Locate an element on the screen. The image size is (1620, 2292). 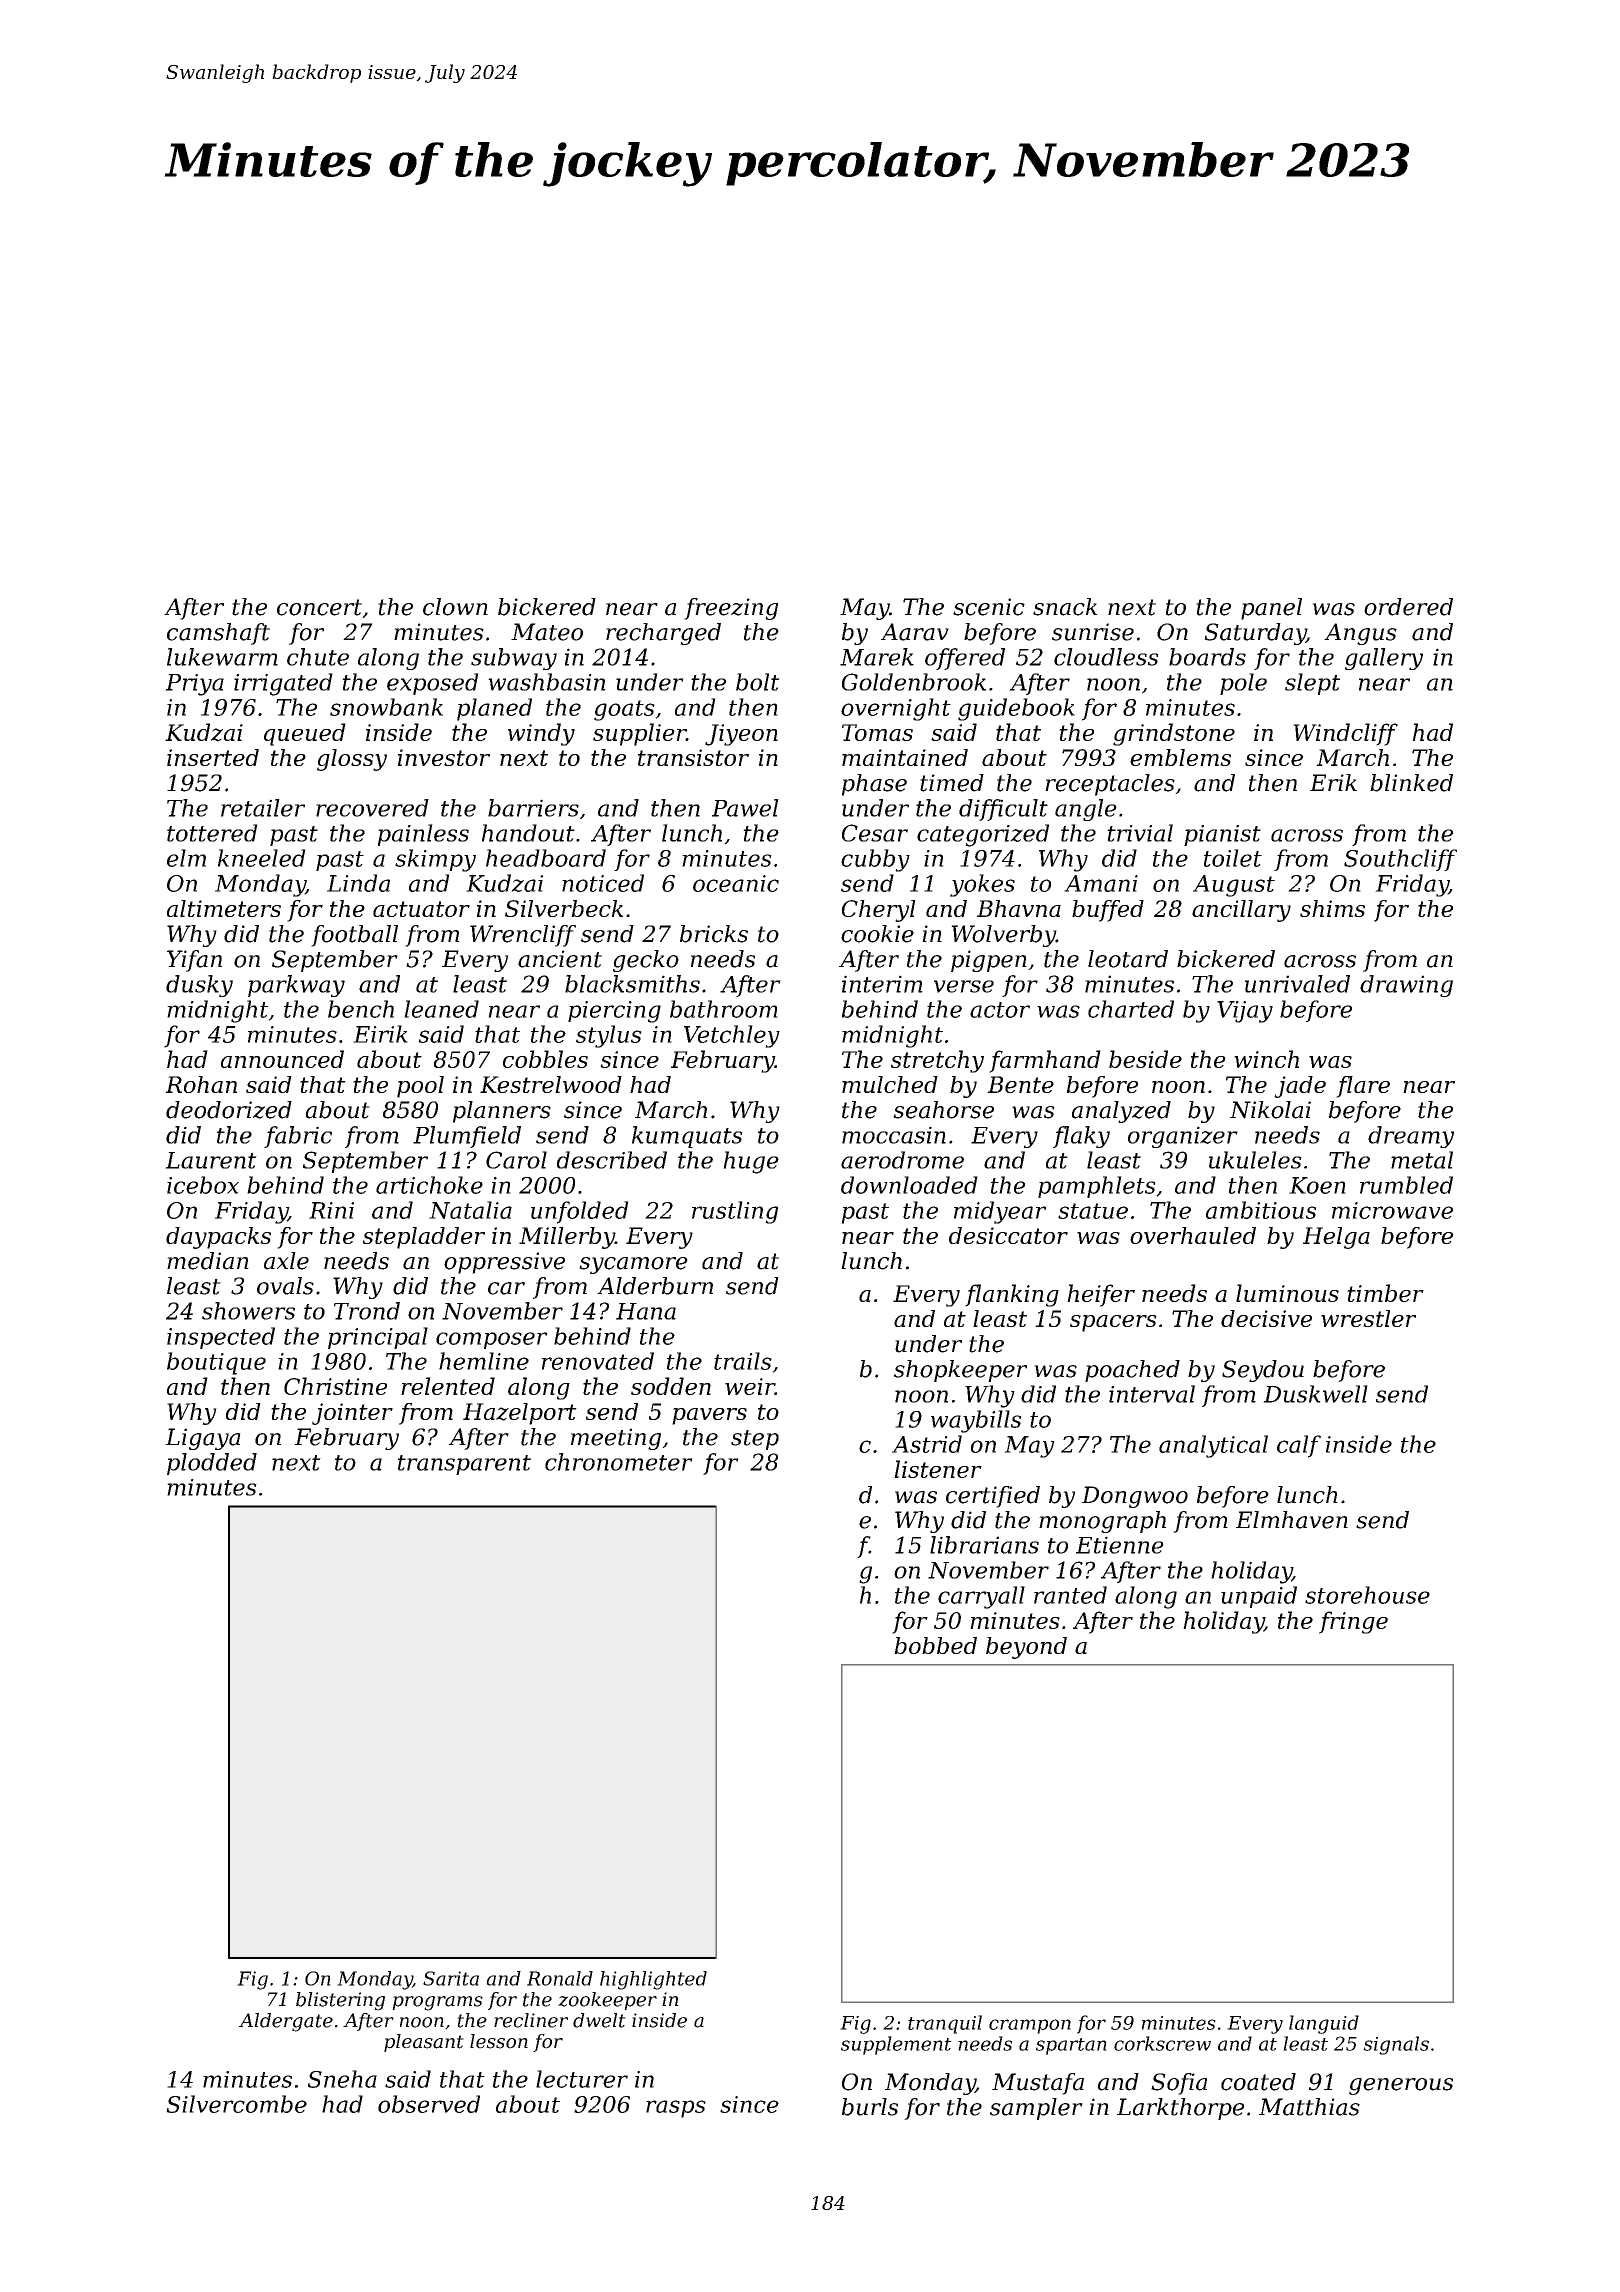
Silvercombe is located at coordinates (236, 2104).
